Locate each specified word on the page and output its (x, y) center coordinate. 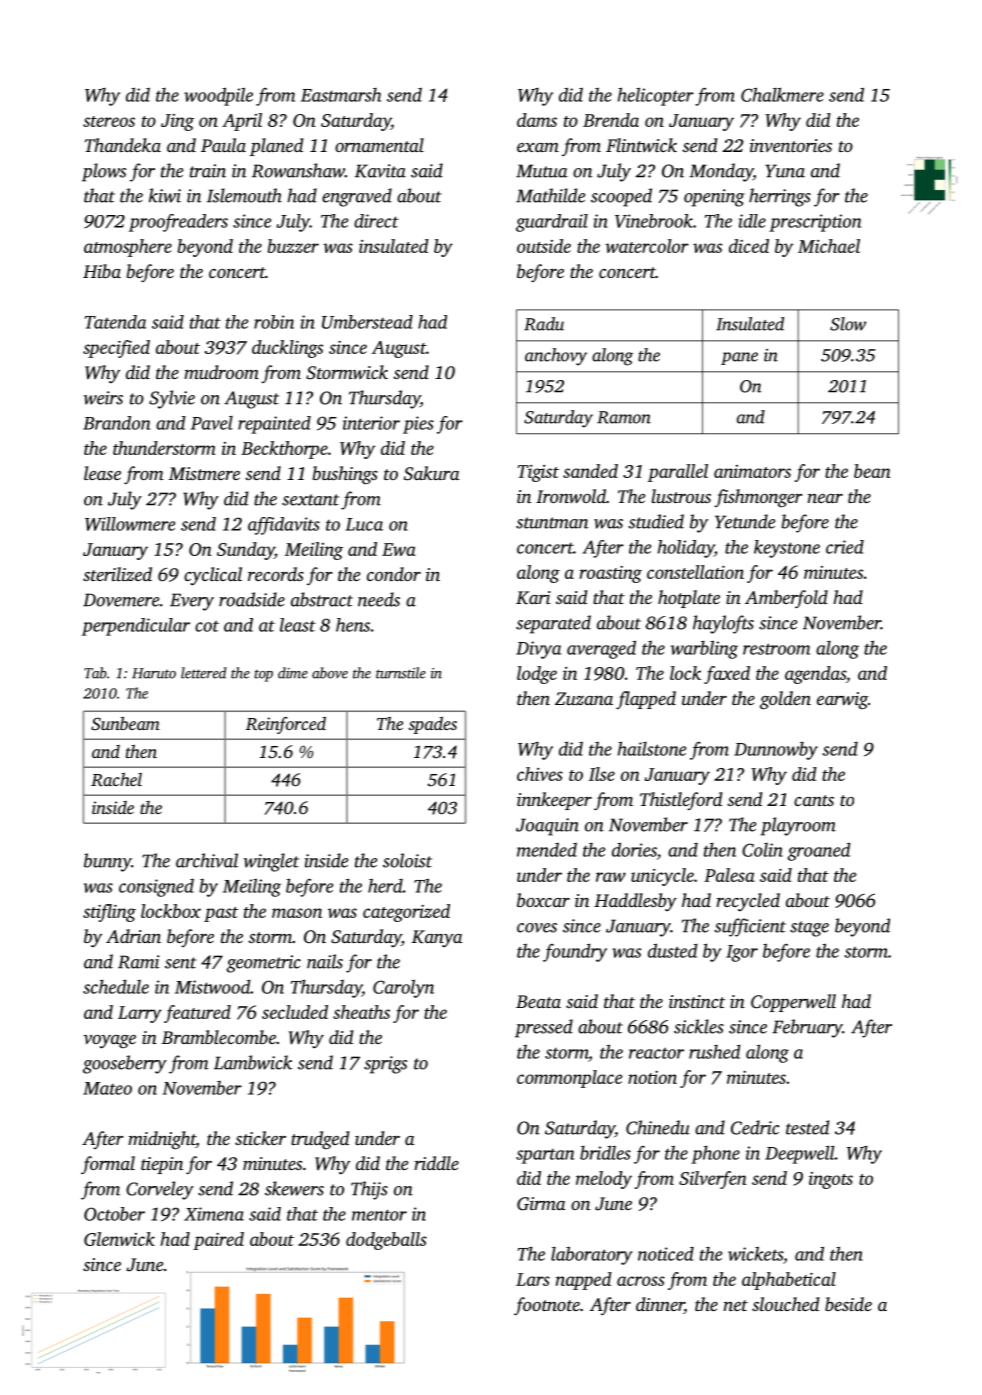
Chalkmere (782, 94)
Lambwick (253, 1062)
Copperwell (793, 1003)
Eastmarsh (341, 95)
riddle (436, 1163)
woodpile (218, 96)
